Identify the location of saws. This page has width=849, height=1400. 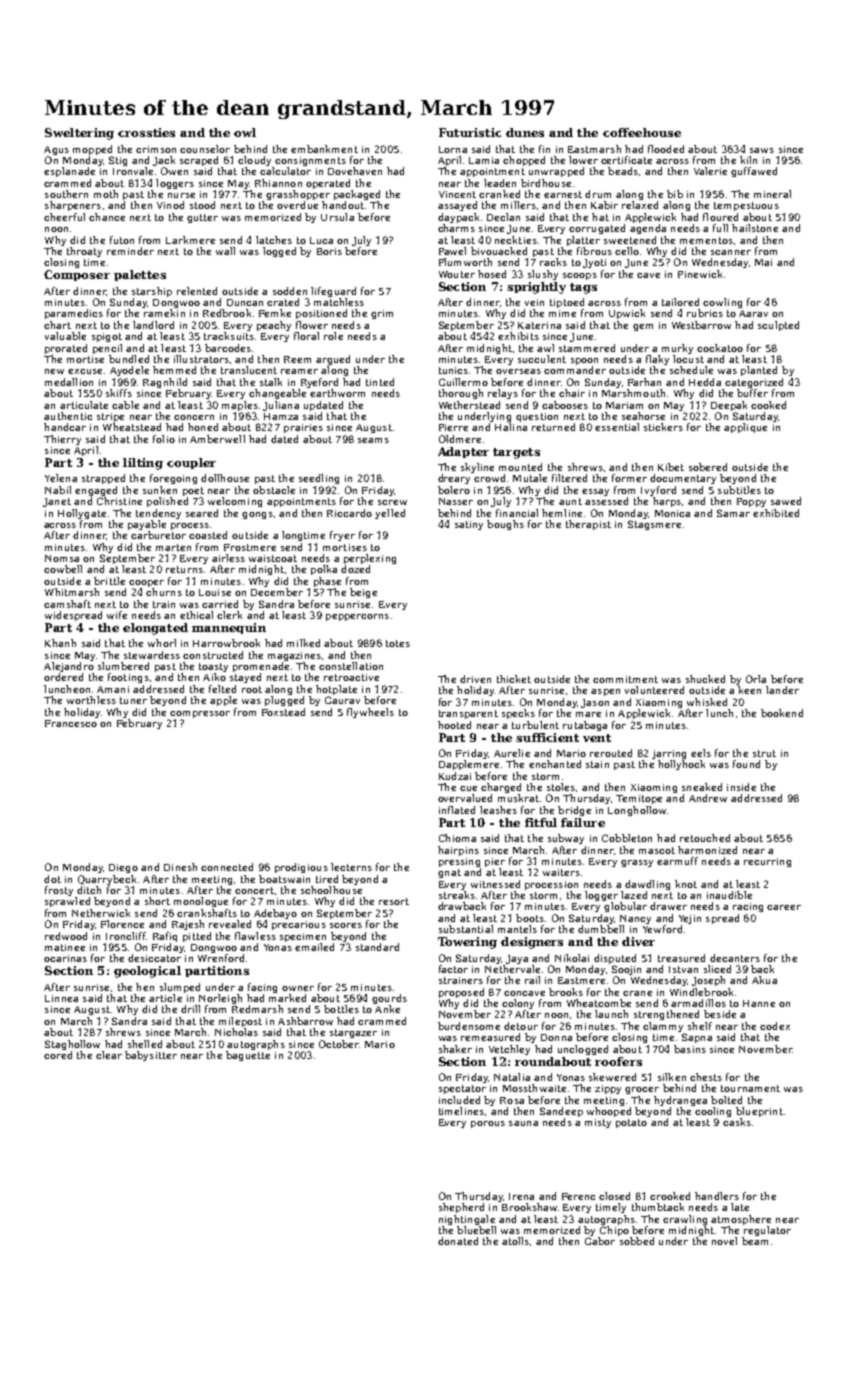
(762, 150).
